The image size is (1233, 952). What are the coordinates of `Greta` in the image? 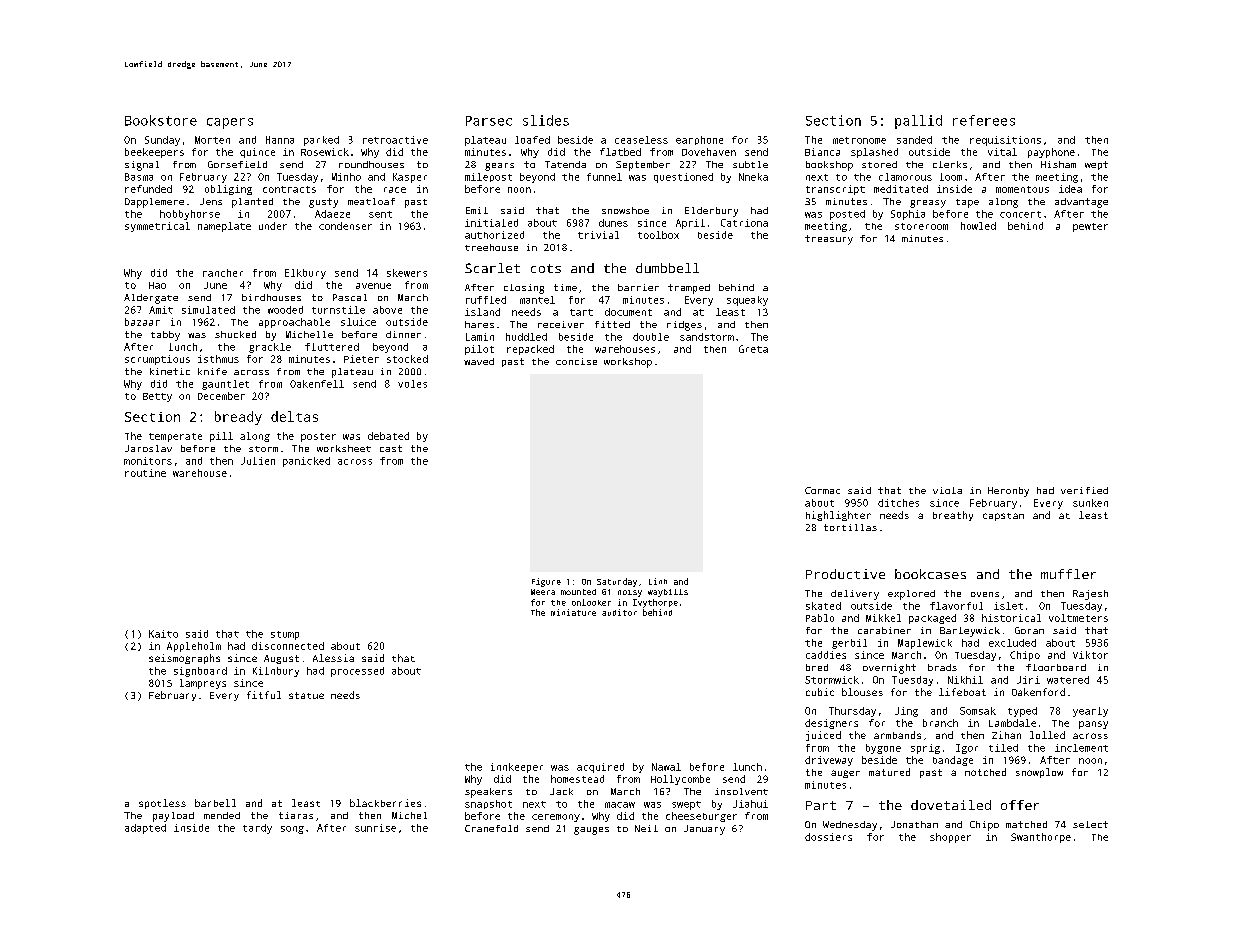 It's located at (753, 349).
